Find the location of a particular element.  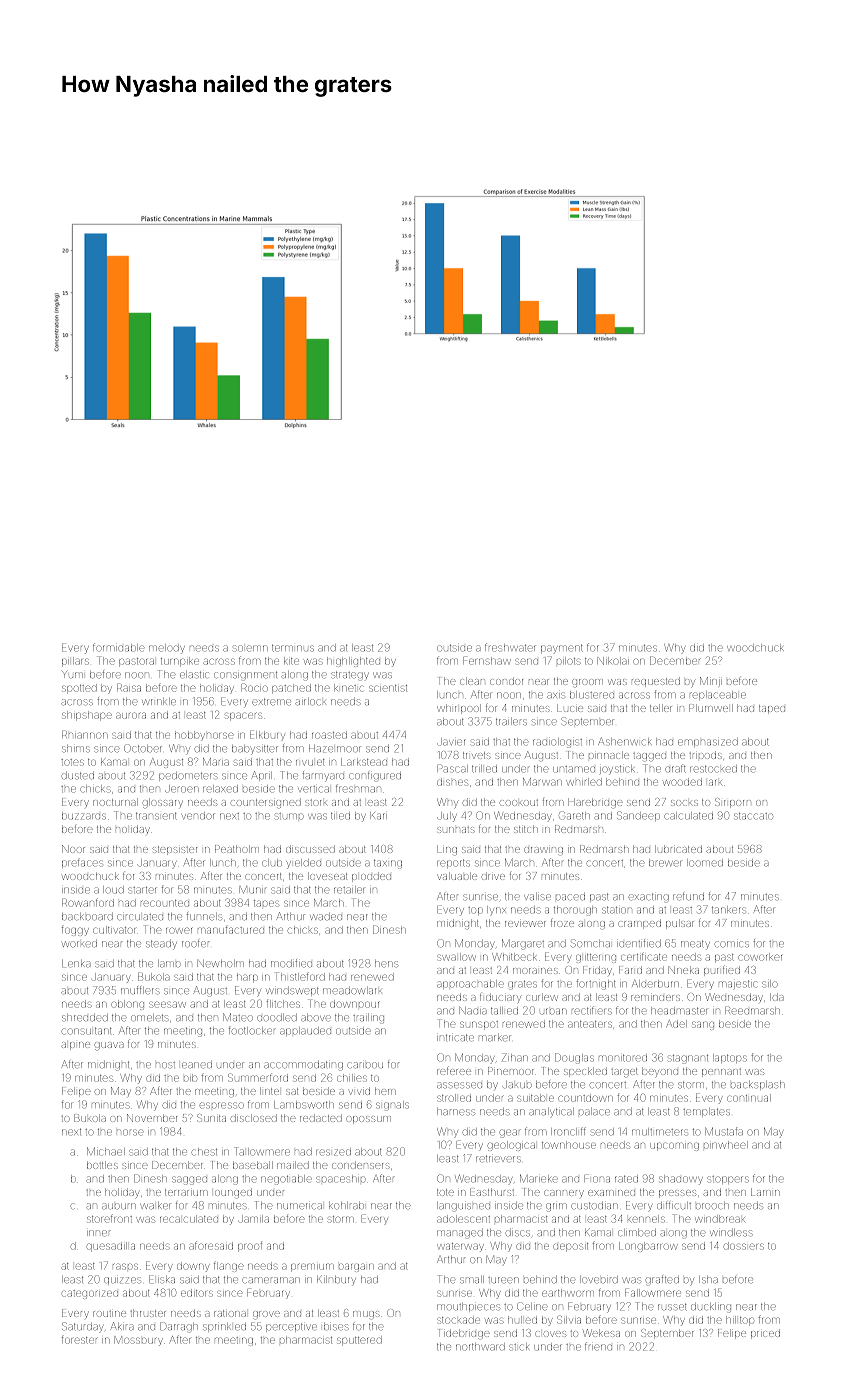

host is located at coordinates (165, 1065).
